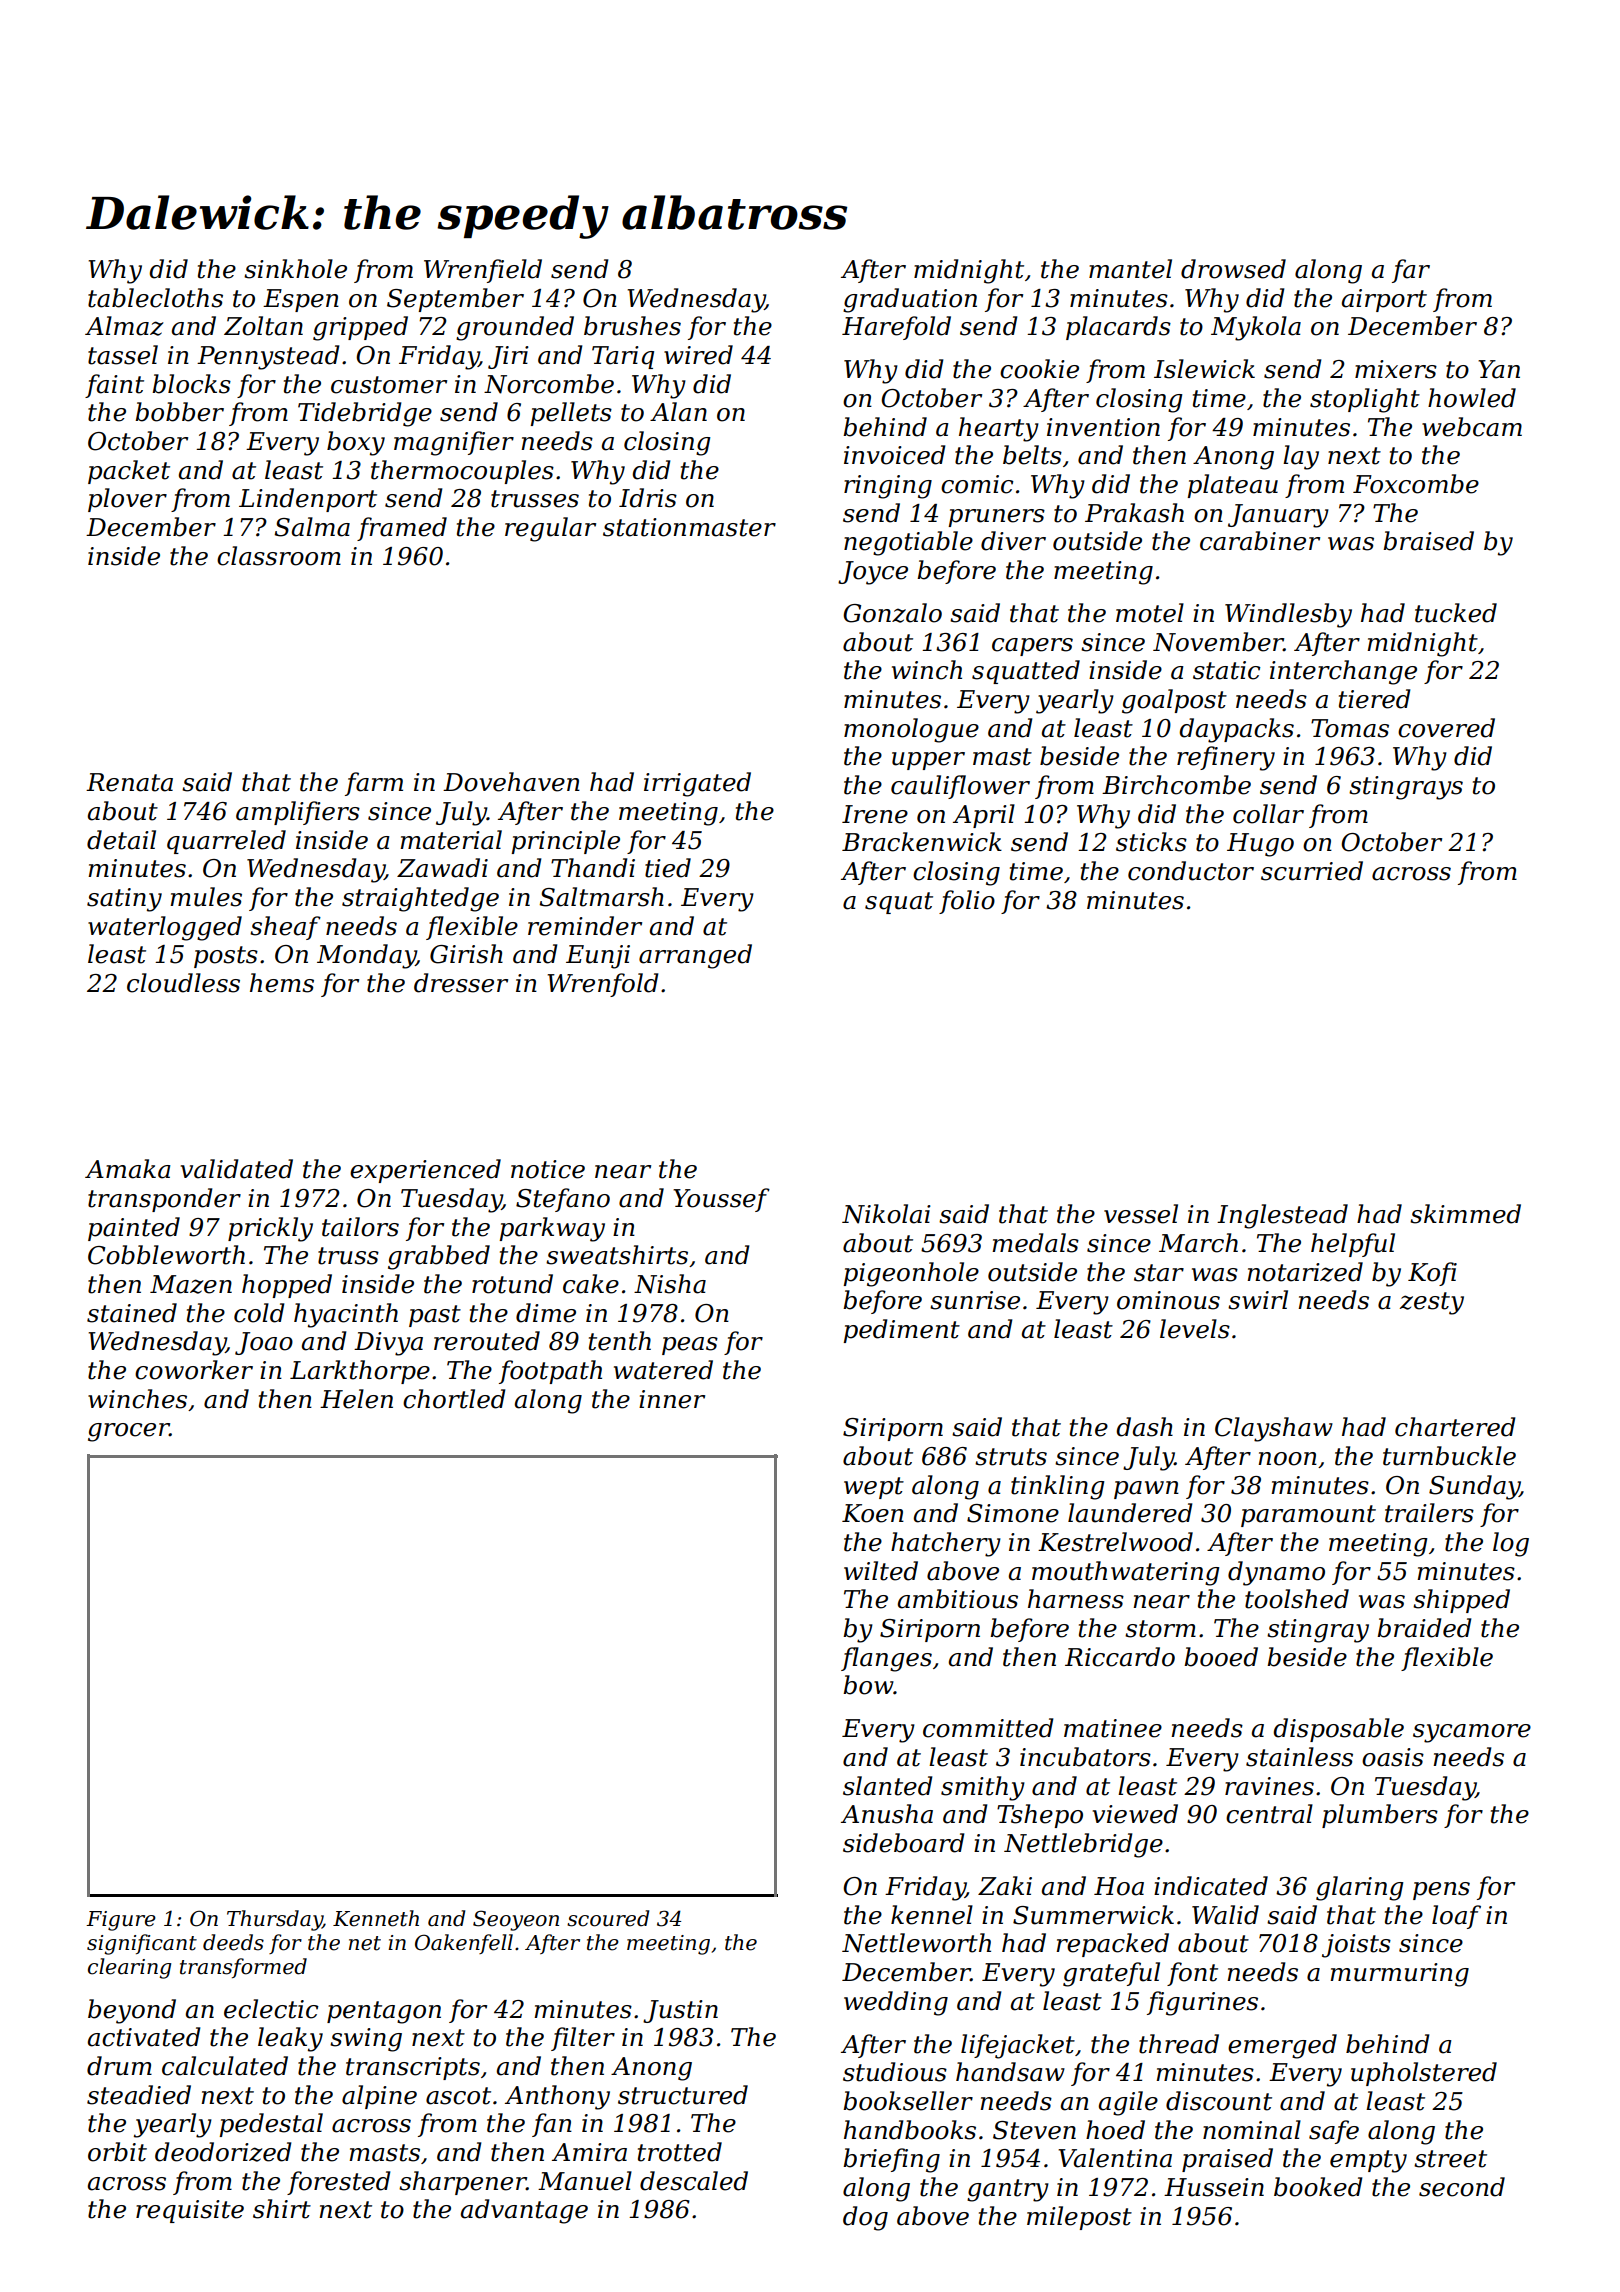 The height and width of the image is (2292, 1620). I want to click on Kenneth, so click(376, 1918).
